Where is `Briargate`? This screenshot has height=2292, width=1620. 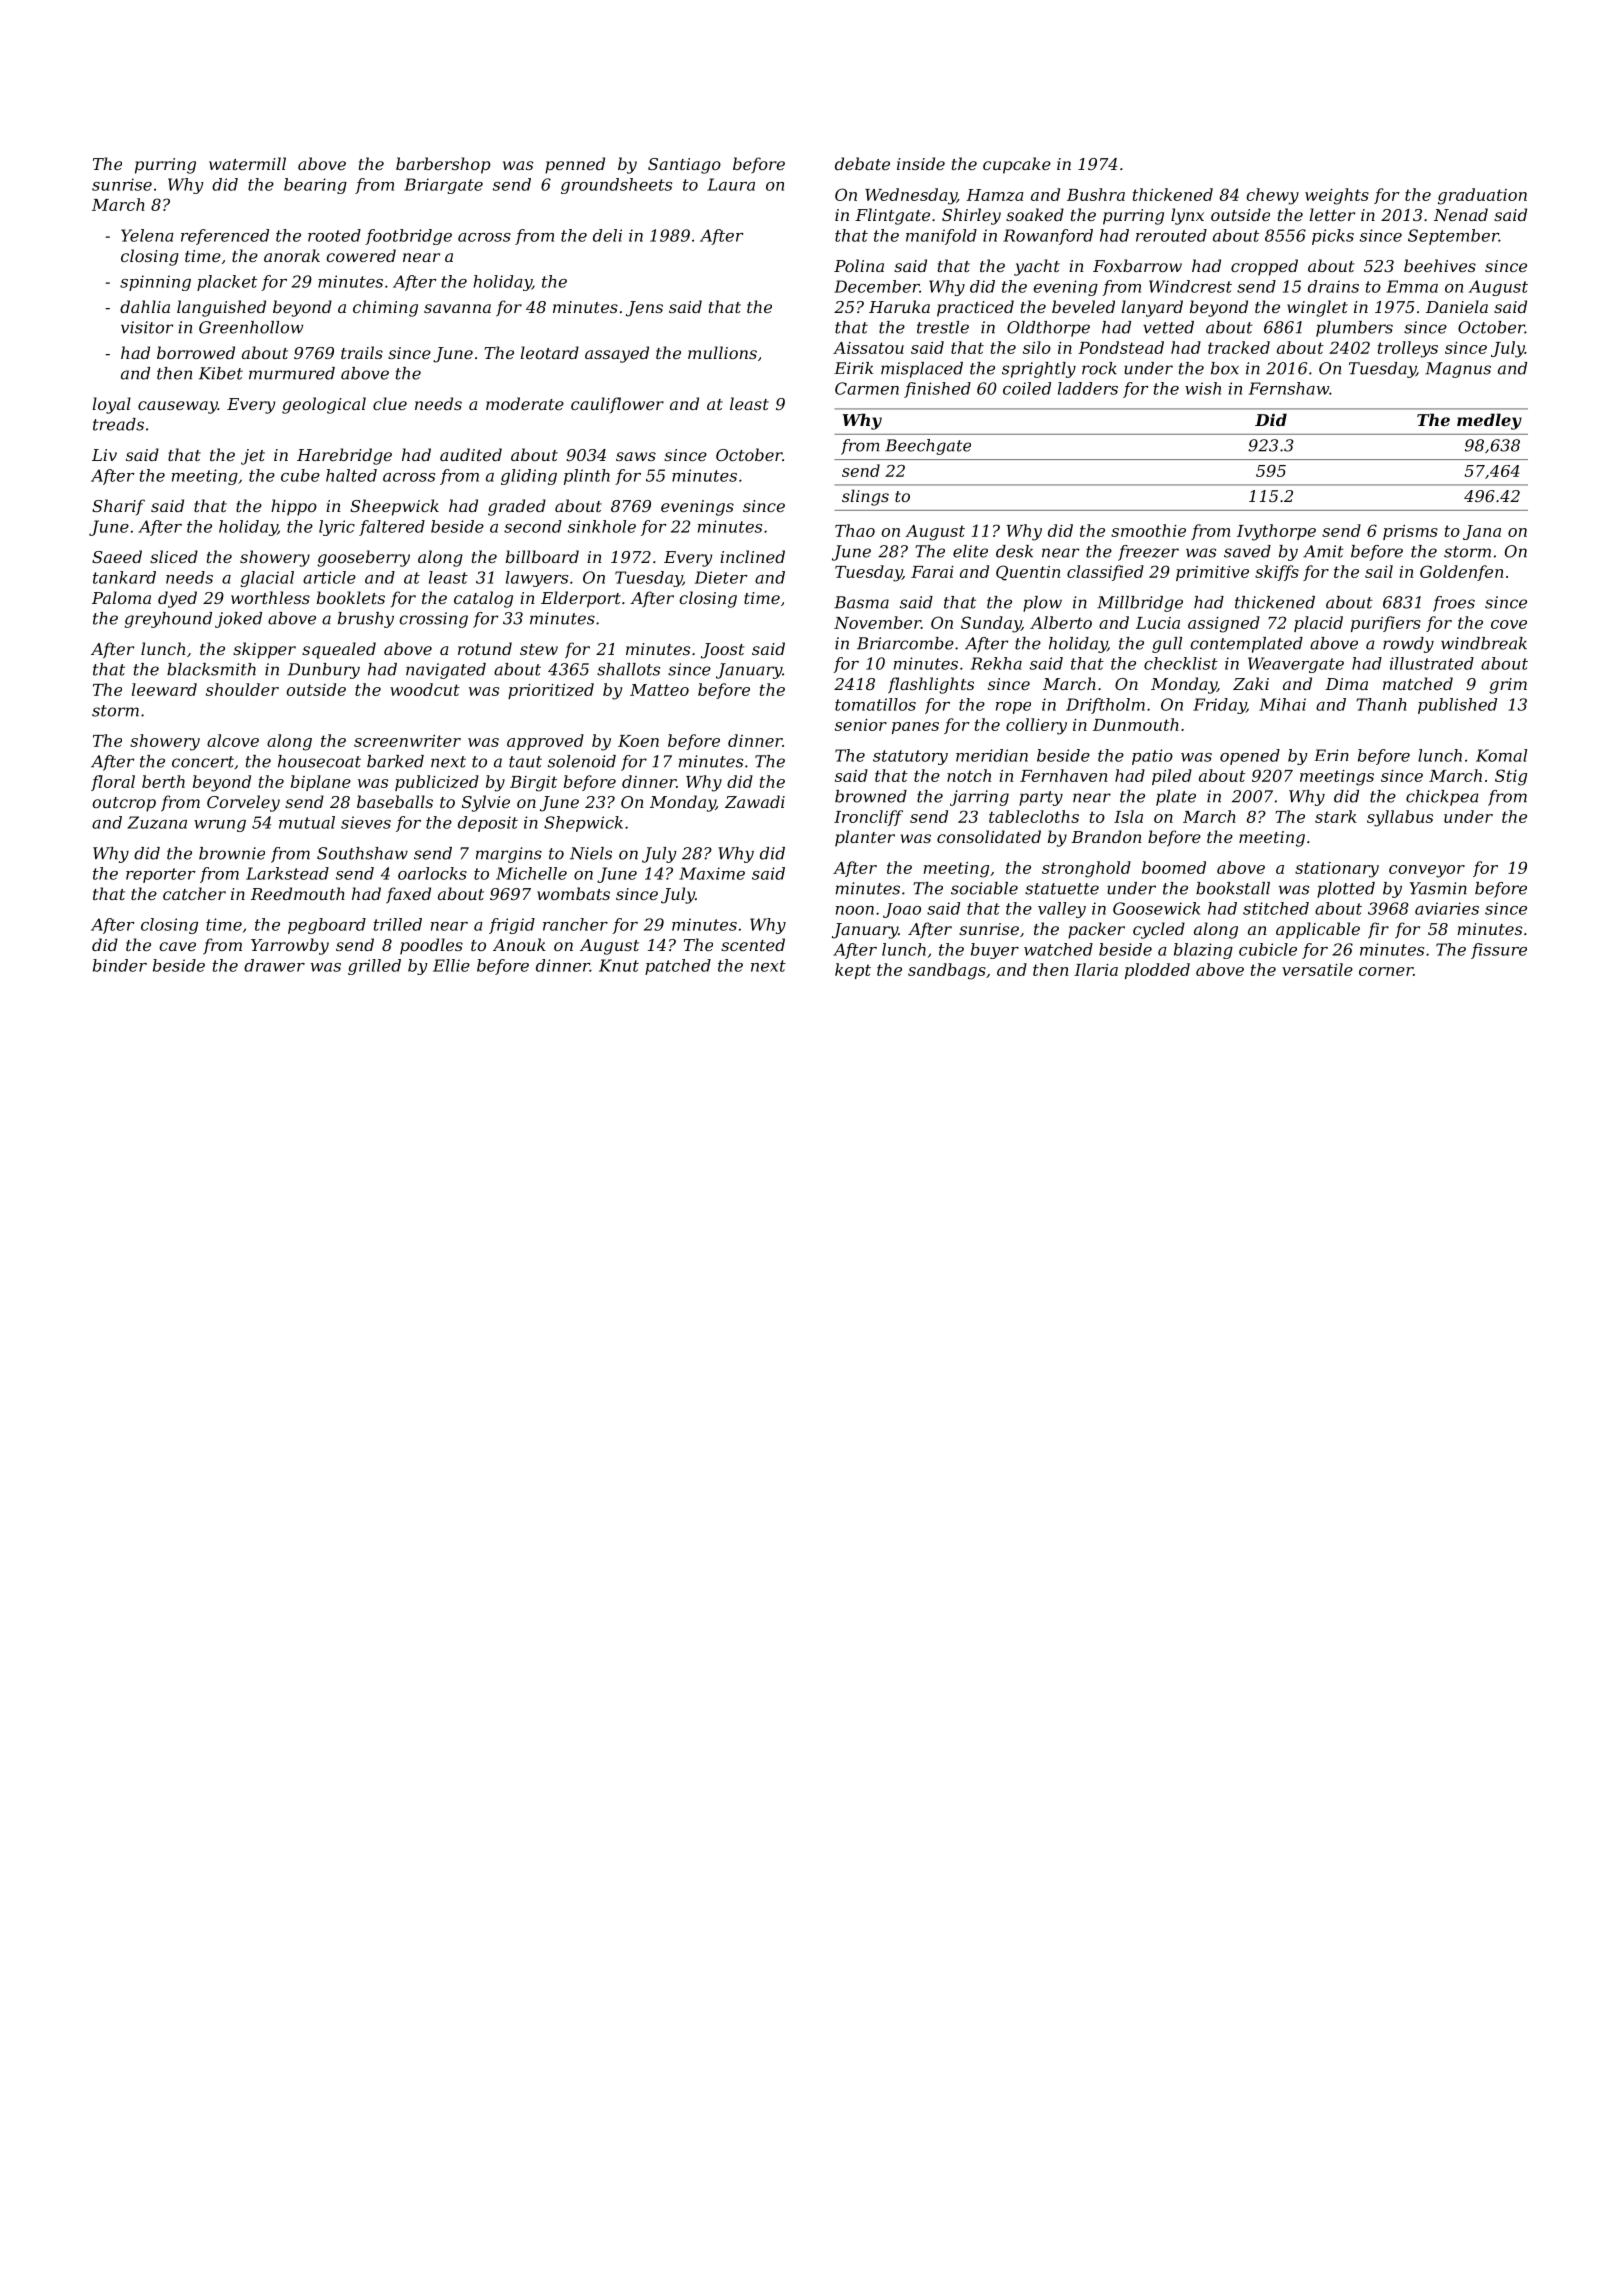
Briargate is located at coordinates (443, 186).
